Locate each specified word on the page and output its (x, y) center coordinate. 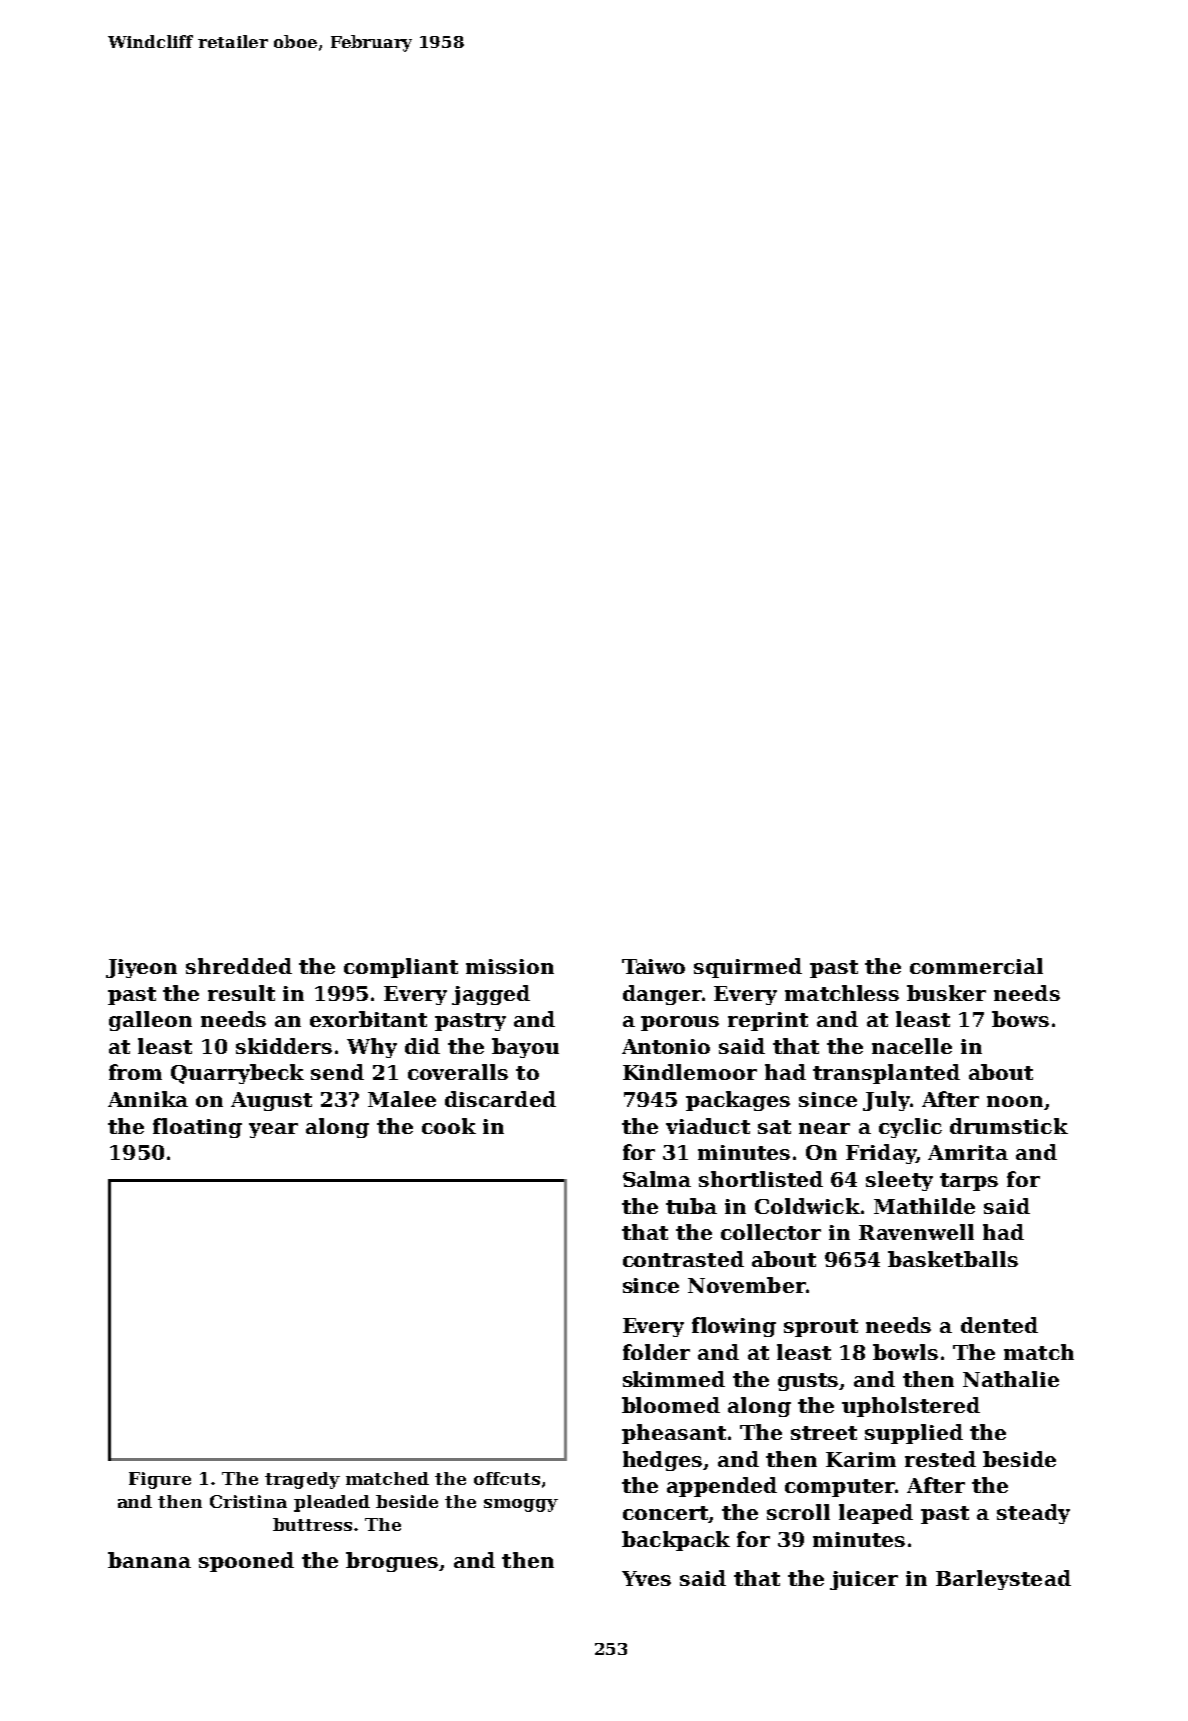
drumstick (1009, 1126)
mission (510, 966)
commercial (976, 966)
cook (449, 1126)
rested (940, 1459)
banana (149, 1560)
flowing (734, 1327)
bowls (905, 1352)
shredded (239, 966)
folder (656, 1352)
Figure (160, 1480)
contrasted (683, 1259)
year (273, 1130)
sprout (821, 1328)
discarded (500, 1099)
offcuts (507, 1478)
